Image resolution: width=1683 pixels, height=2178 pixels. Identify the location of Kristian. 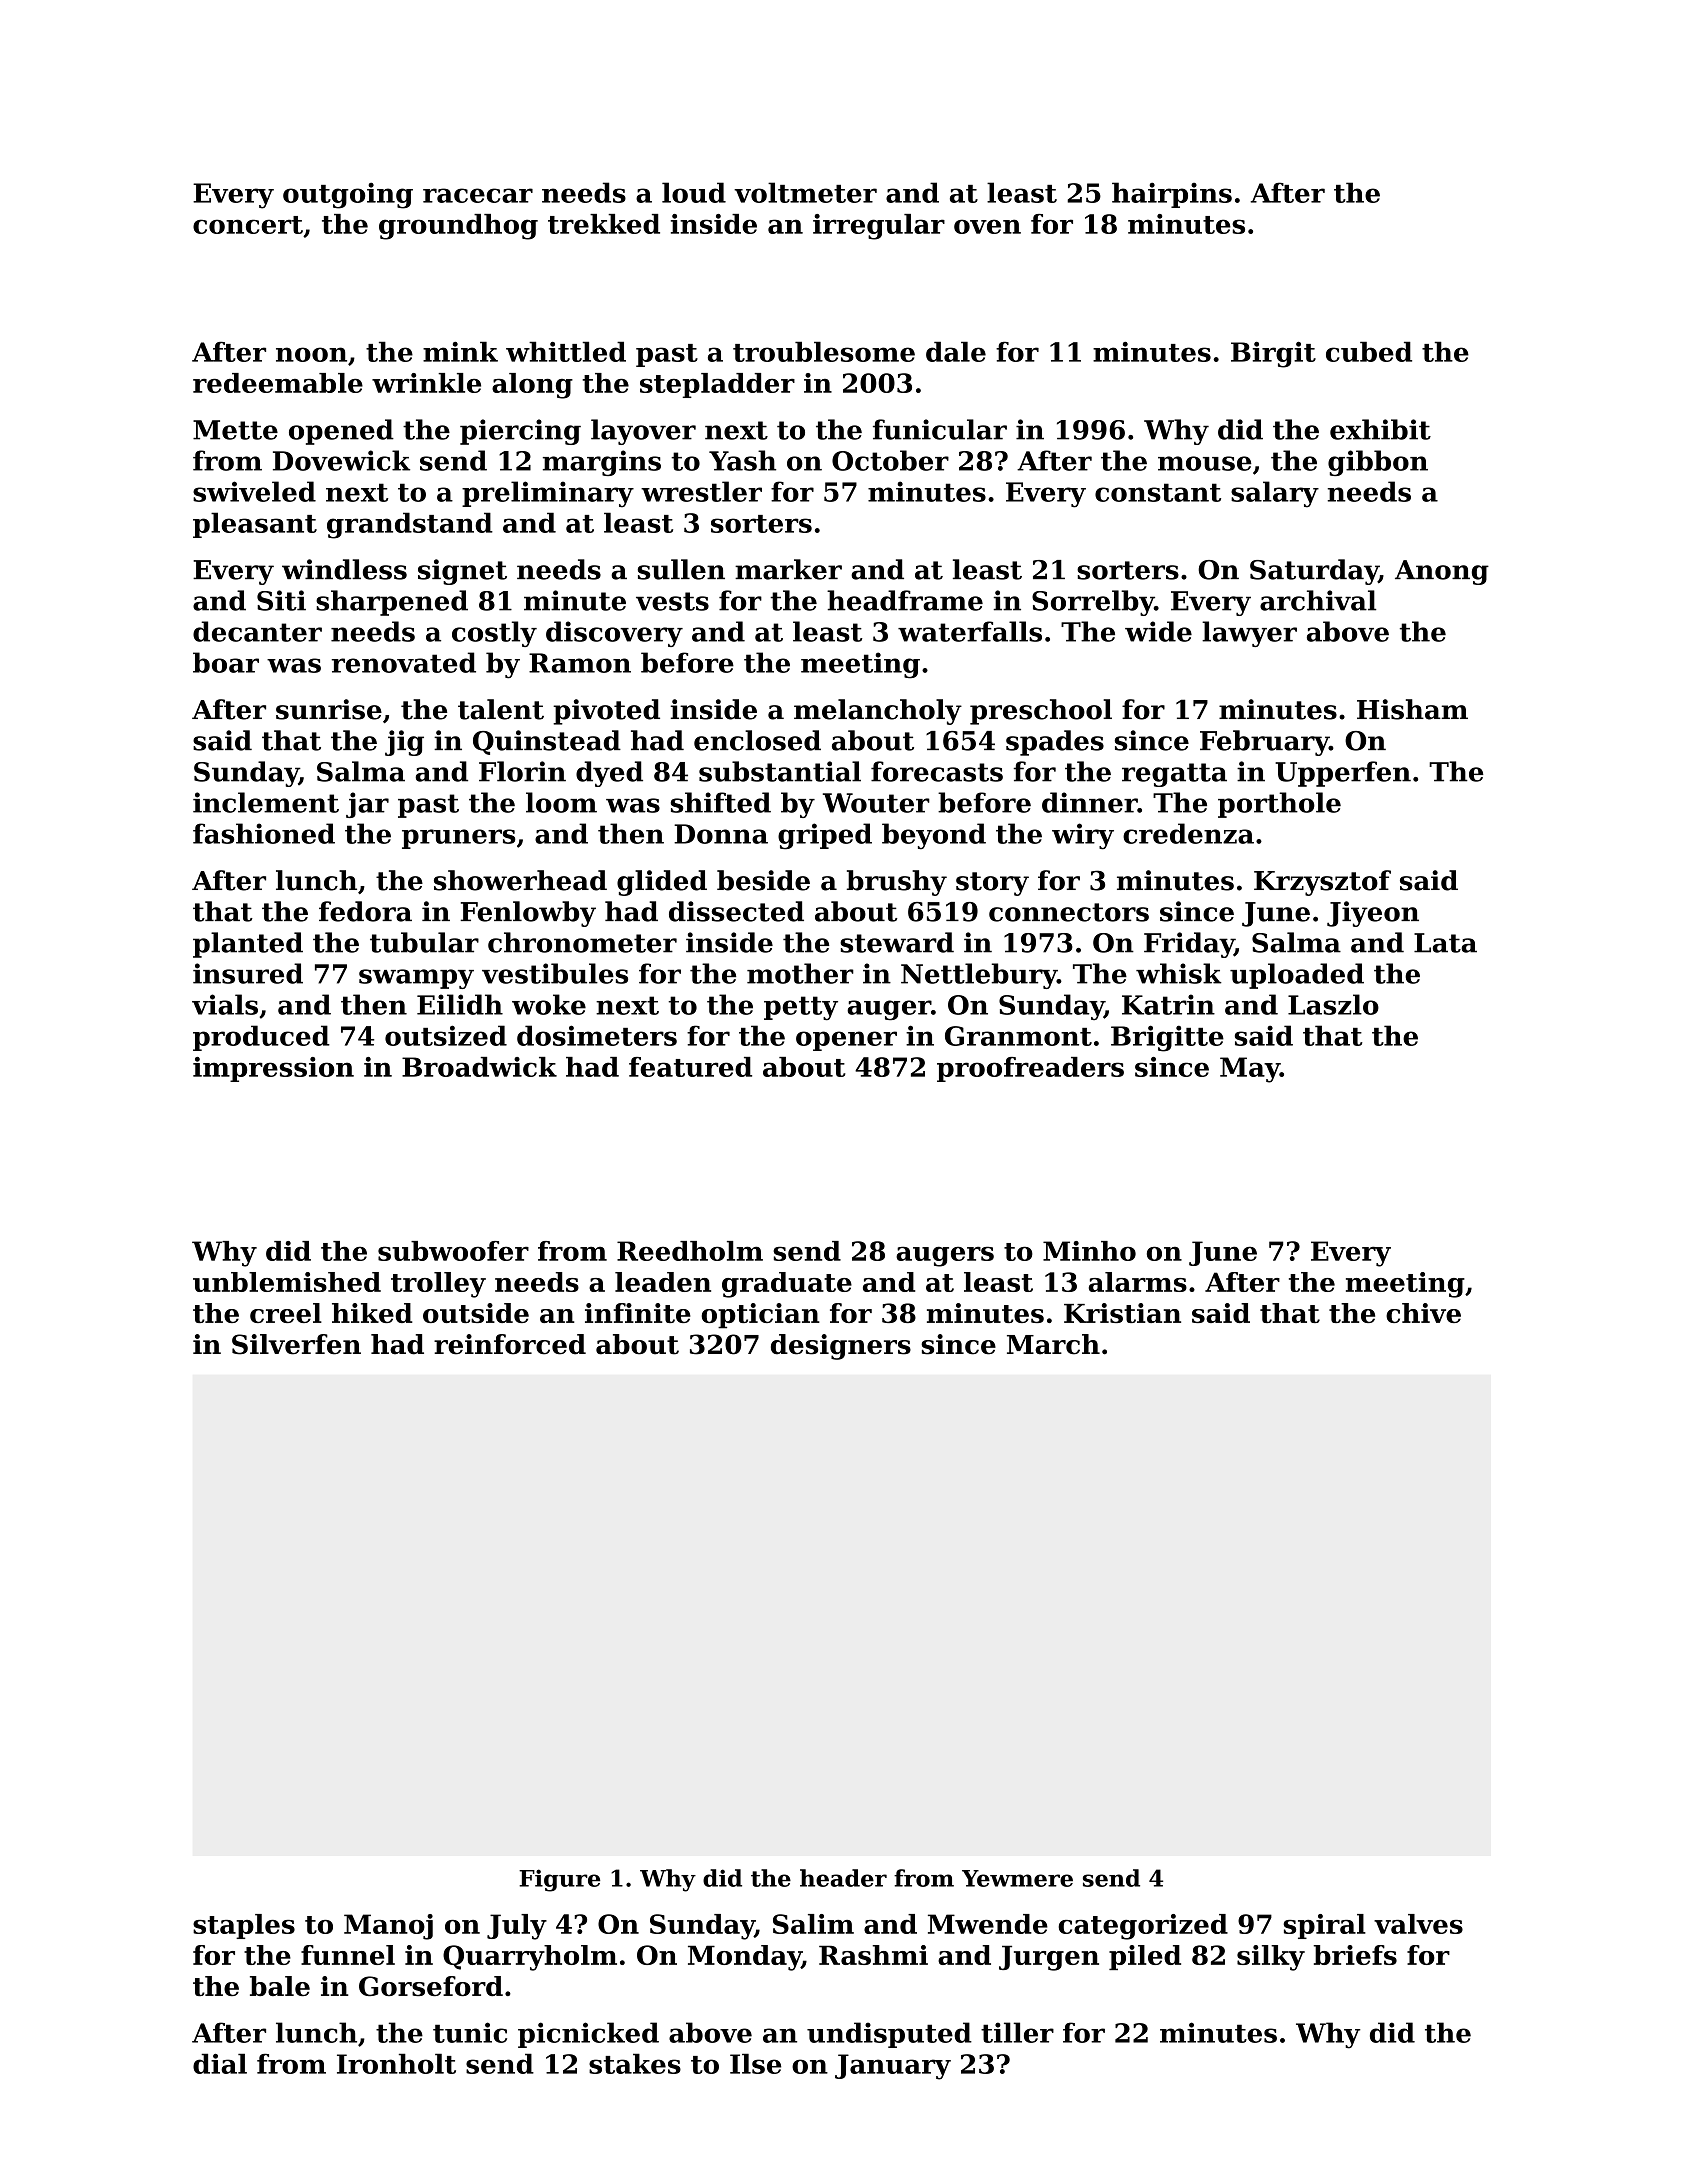
(1122, 1313).
